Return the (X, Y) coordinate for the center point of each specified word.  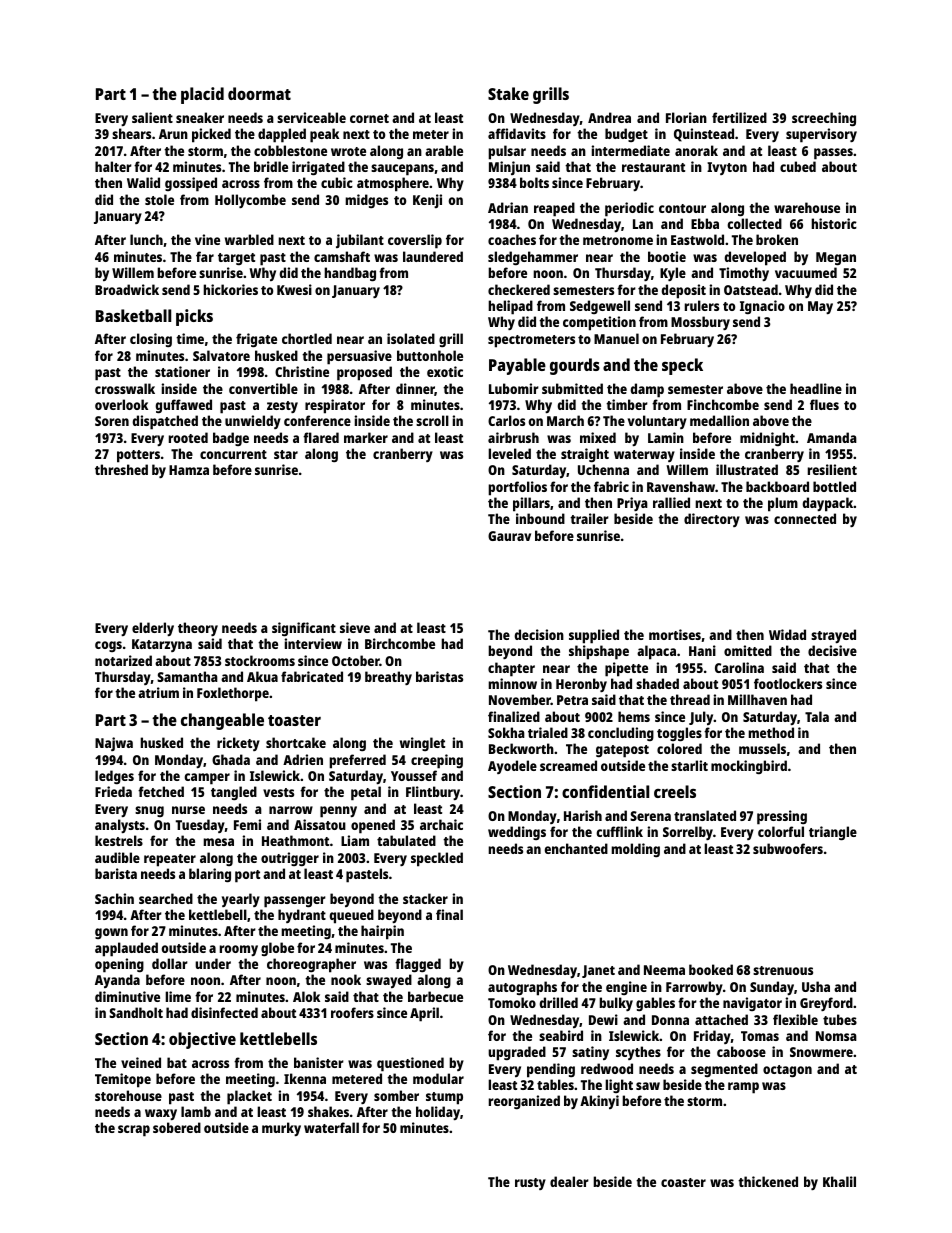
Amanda (832, 437)
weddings (517, 833)
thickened (768, 1181)
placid (202, 95)
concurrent (233, 454)
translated (705, 815)
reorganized (524, 1102)
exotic (445, 371)
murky (281, 1129)
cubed (798, 166)
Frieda (113, 791)
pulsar (507, 152)
